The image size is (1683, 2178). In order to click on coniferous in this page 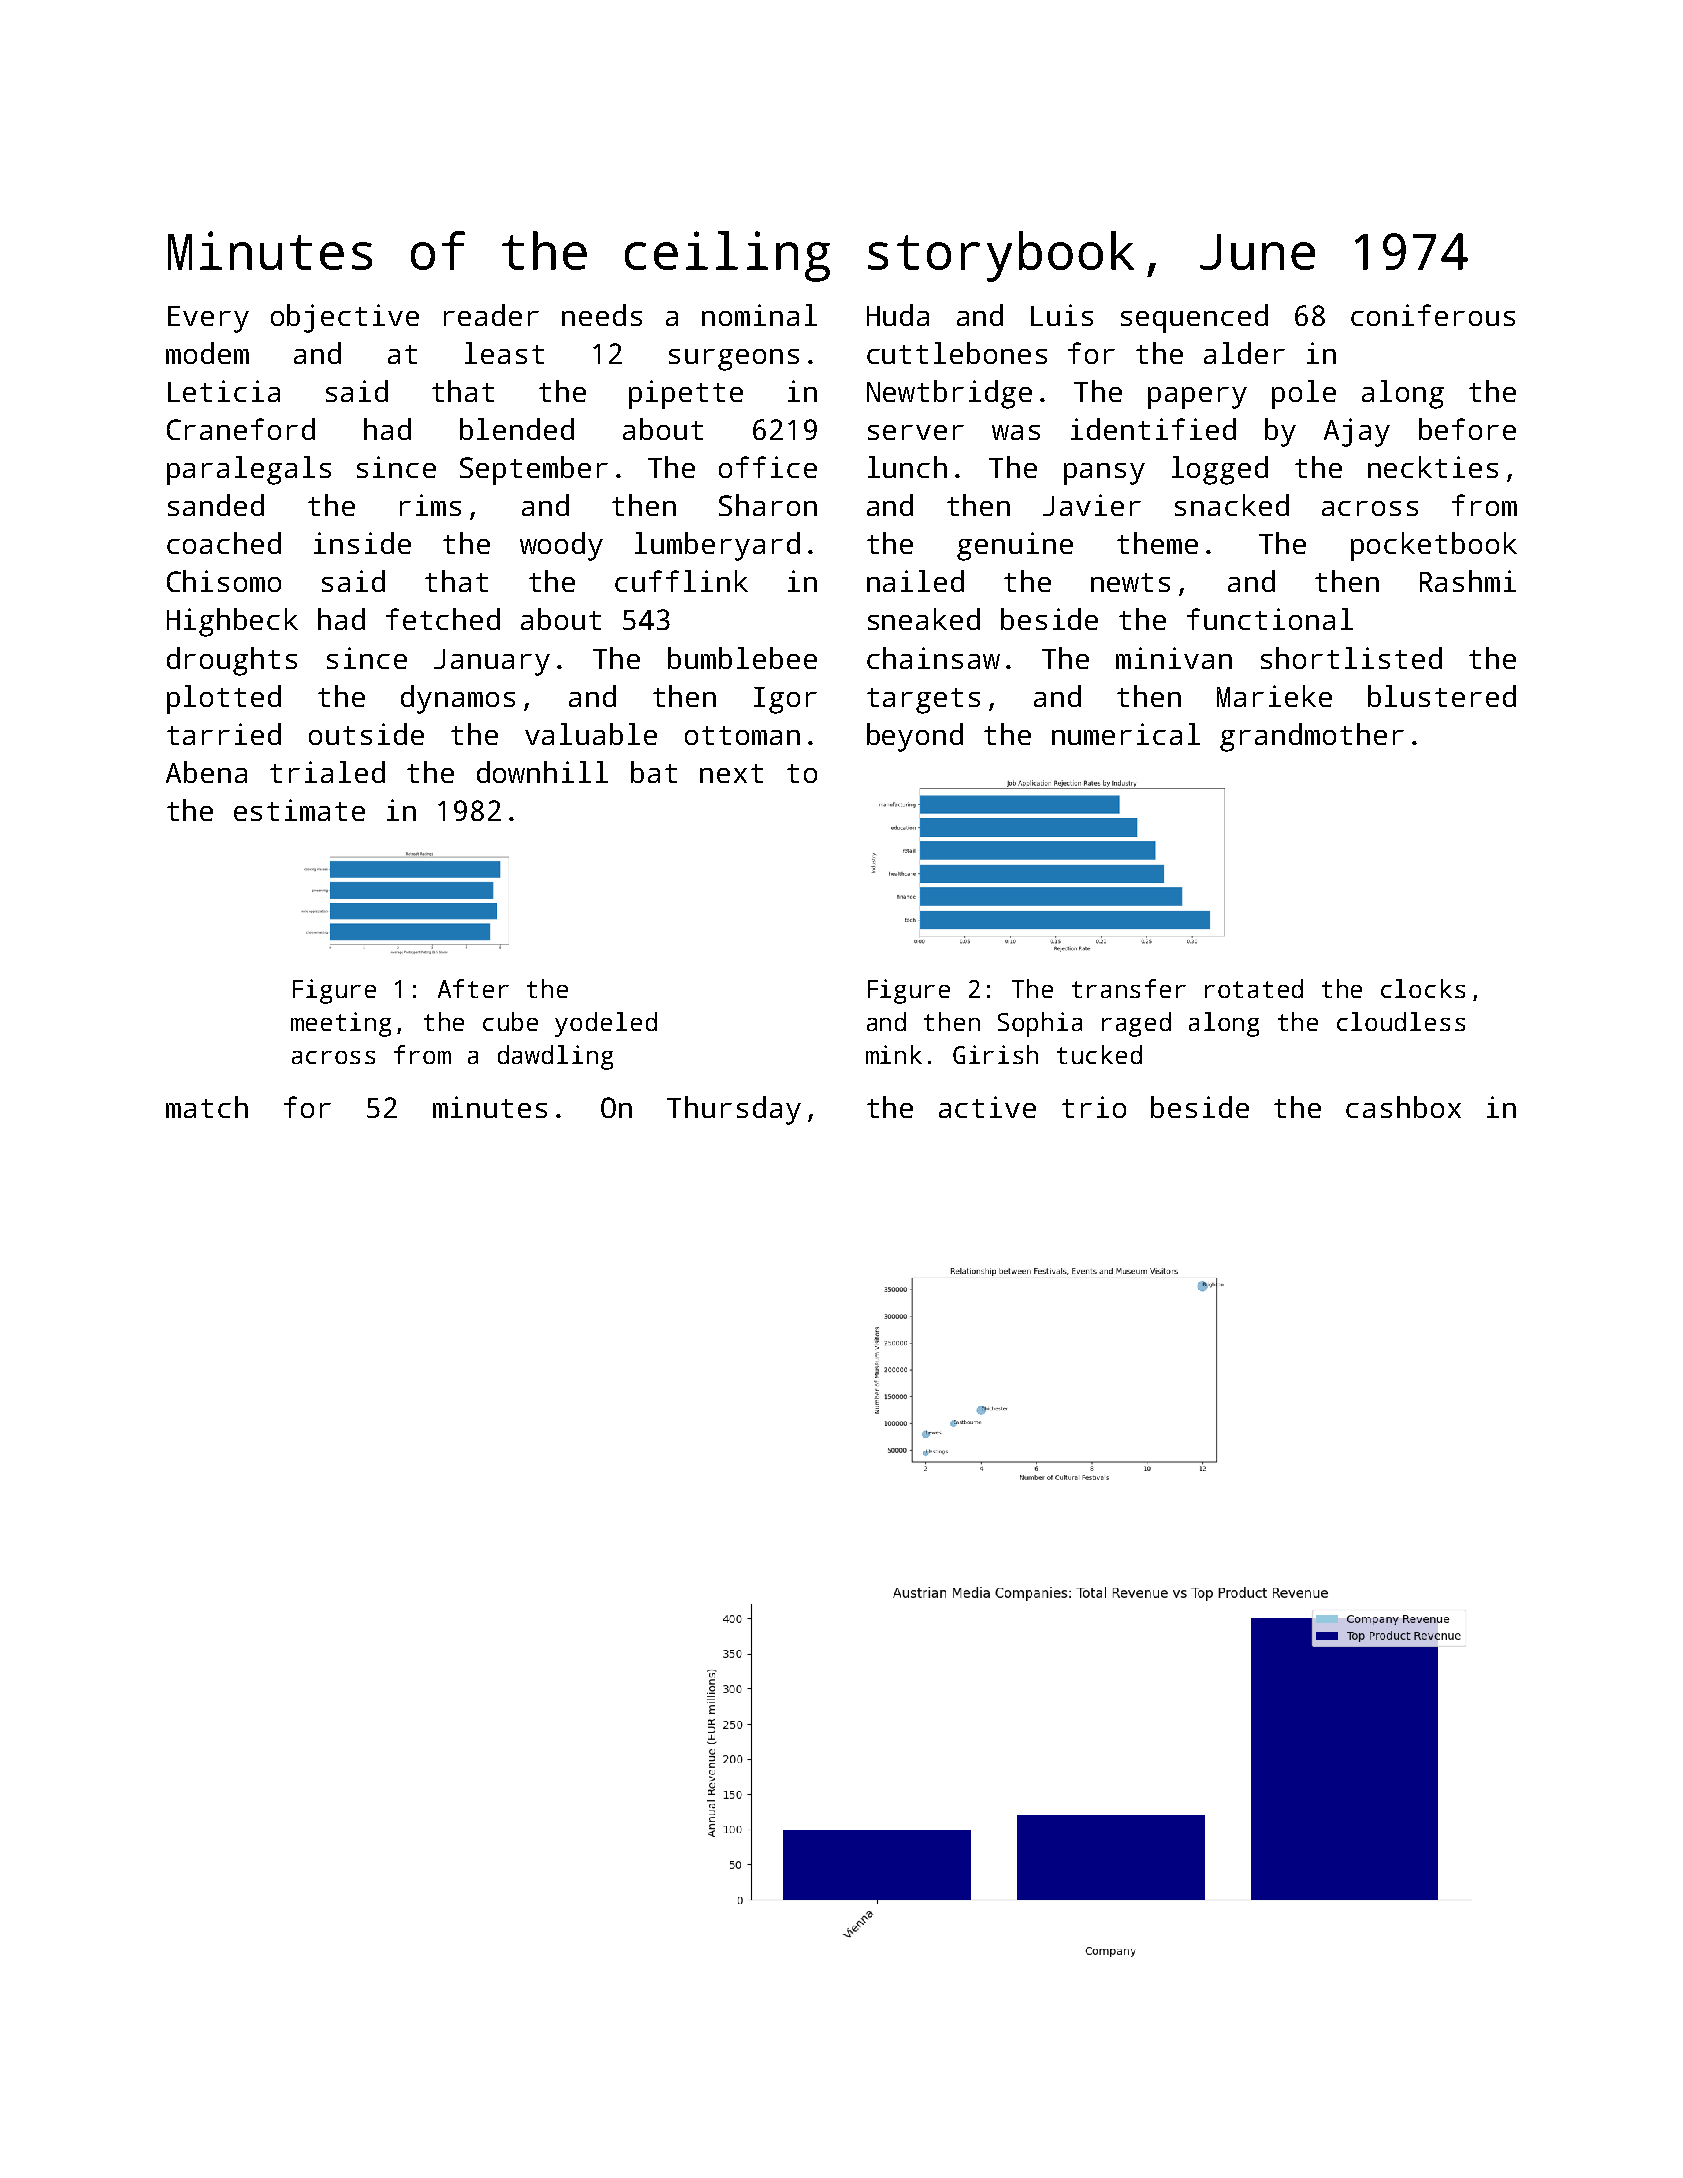, I will do `click(1433, 315)`.
